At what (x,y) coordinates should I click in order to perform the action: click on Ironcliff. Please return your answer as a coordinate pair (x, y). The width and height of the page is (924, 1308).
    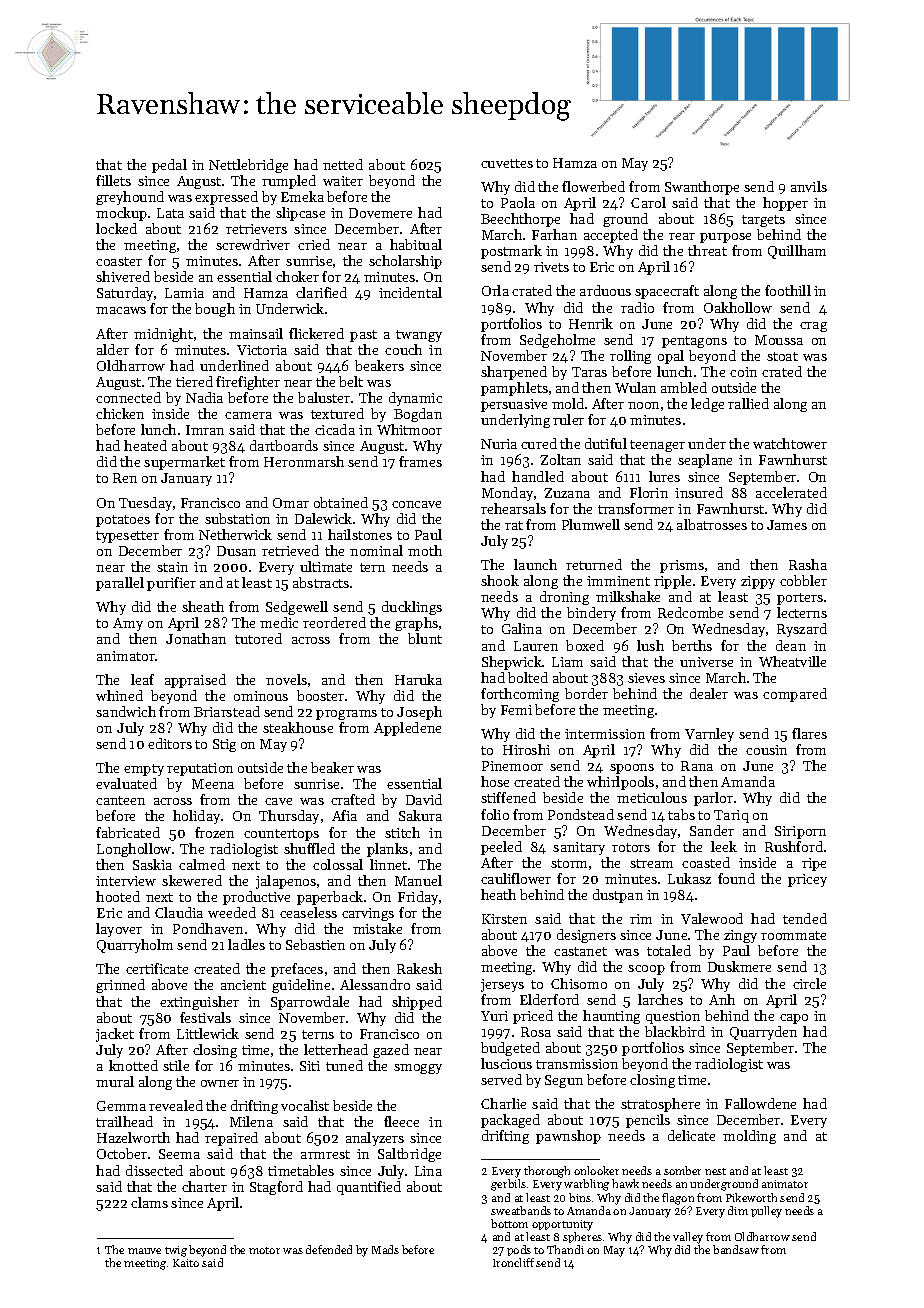
    Looking at the image, I should click on (513, 1262).
